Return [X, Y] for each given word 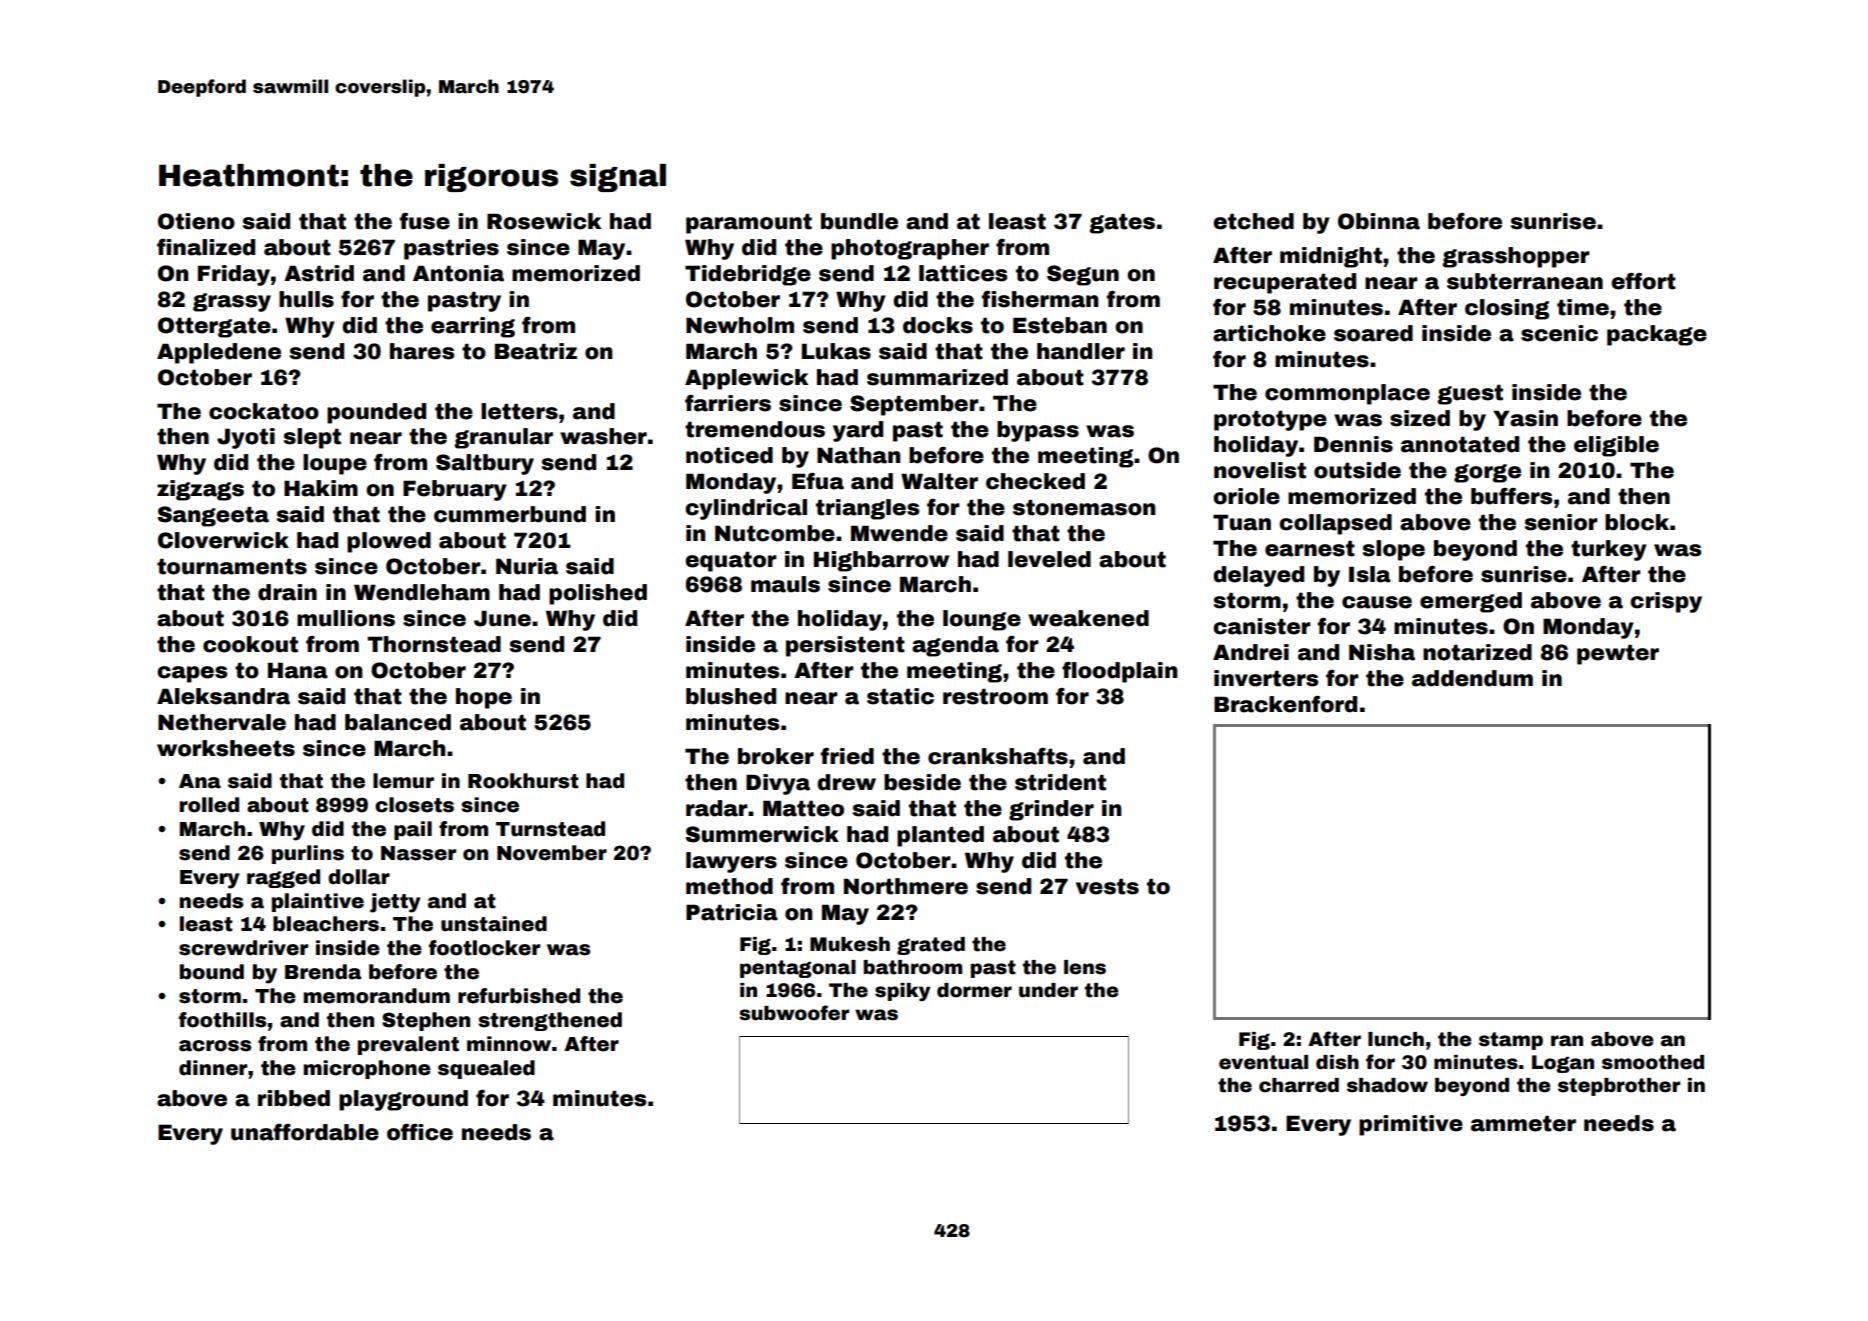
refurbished [519, 996]
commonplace [1347, 394]
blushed [731, 696]
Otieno [196, 221]
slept [312, 438]
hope [484, 698]
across [215, 1046]
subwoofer [794, 1013]
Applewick [746, 379]
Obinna [1379, 221]
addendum [1472, 678]
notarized [1477, 652]
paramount [749, 223]
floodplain [1119, 672]
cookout [250, 644]
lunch [1396, 1039]
